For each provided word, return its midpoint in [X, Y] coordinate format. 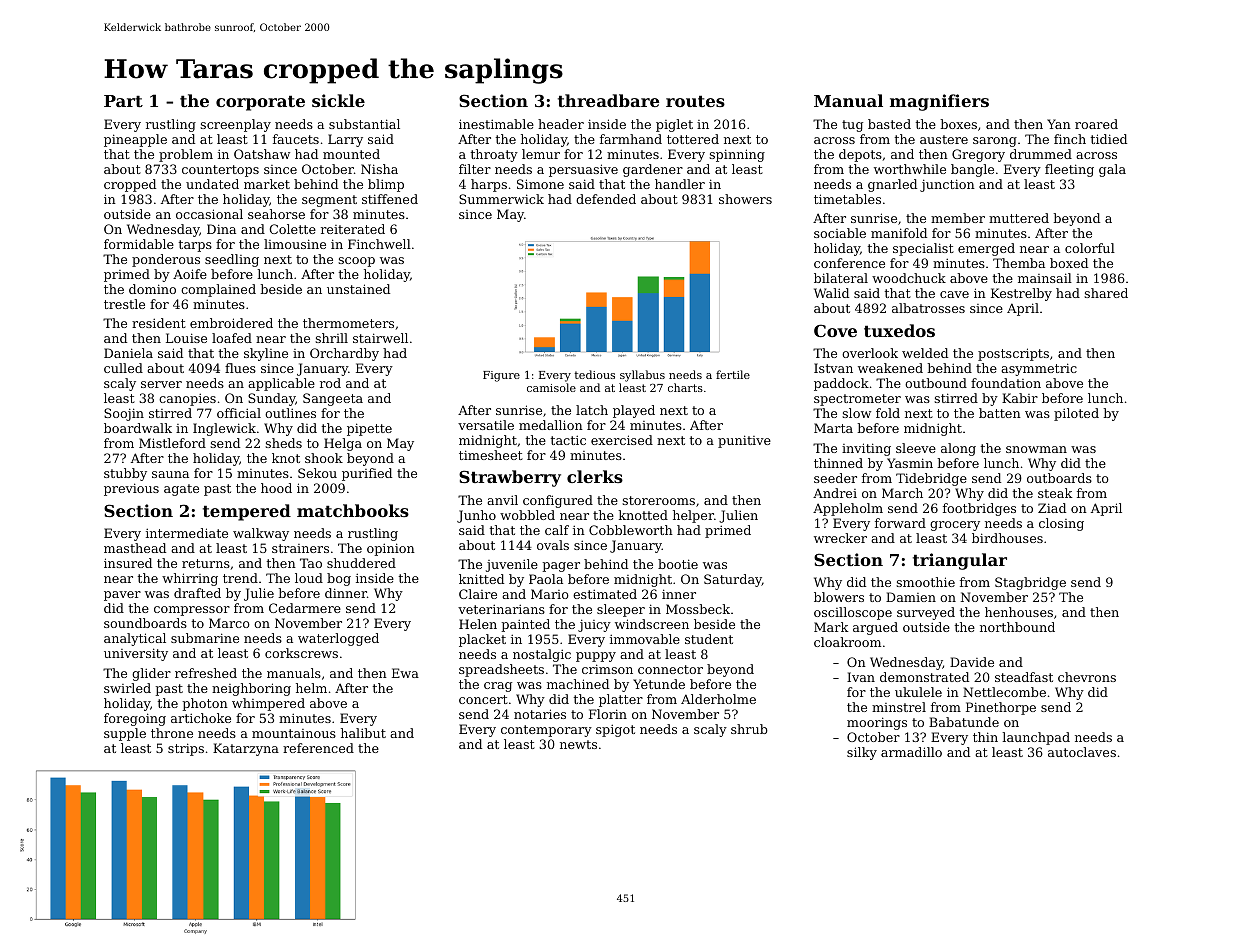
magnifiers [939, 102]
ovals [553, 545]
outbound [936, 383]
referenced [318, 748]
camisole [551, 387]
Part [123, 101]
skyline [266, 354]
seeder [835, 478]
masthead [135, 548]
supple [125, 734]
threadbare [608, 100]
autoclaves [1082, 752]
